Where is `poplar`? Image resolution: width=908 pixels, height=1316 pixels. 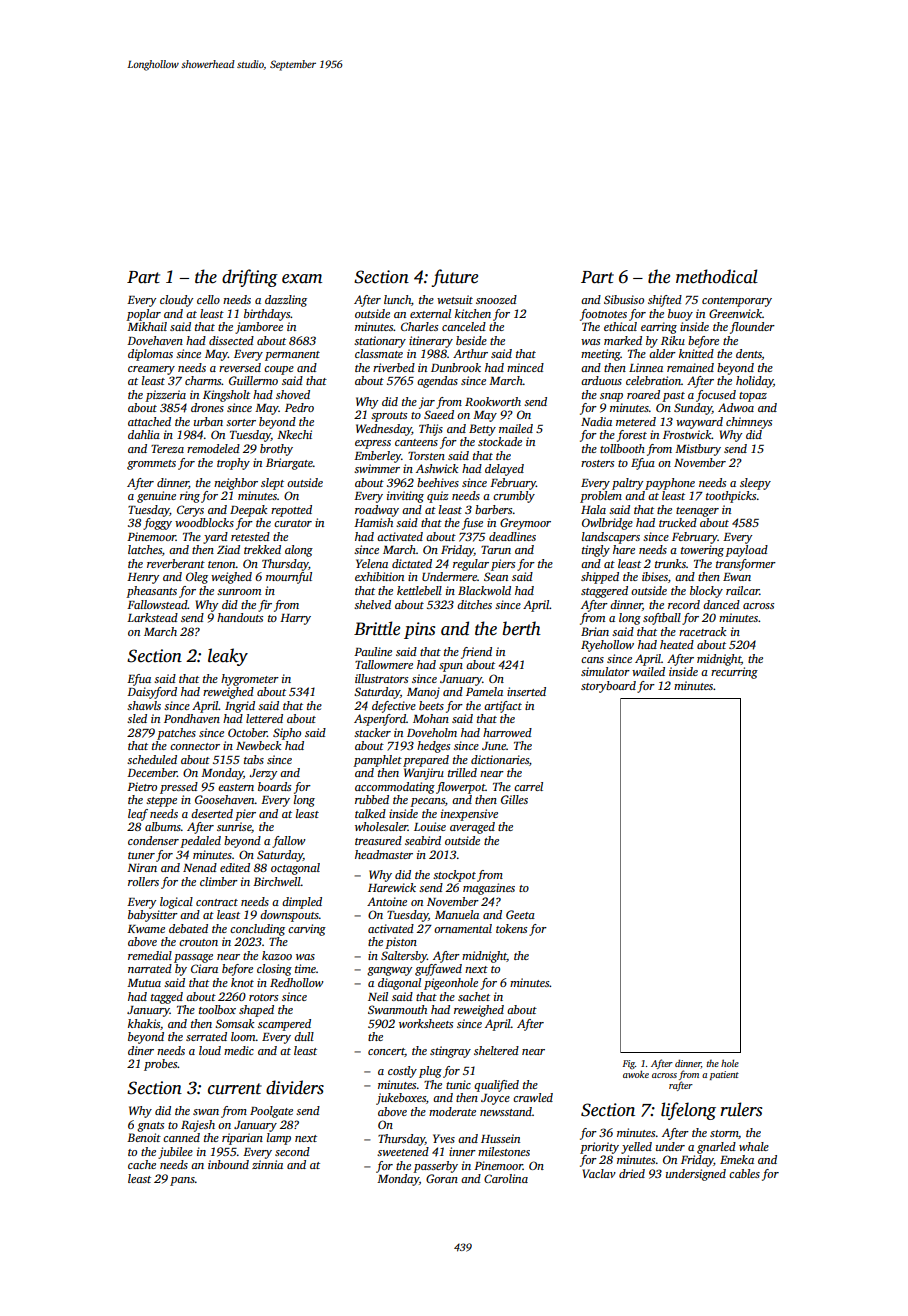 poplar is located at coordinates (143, 315).
